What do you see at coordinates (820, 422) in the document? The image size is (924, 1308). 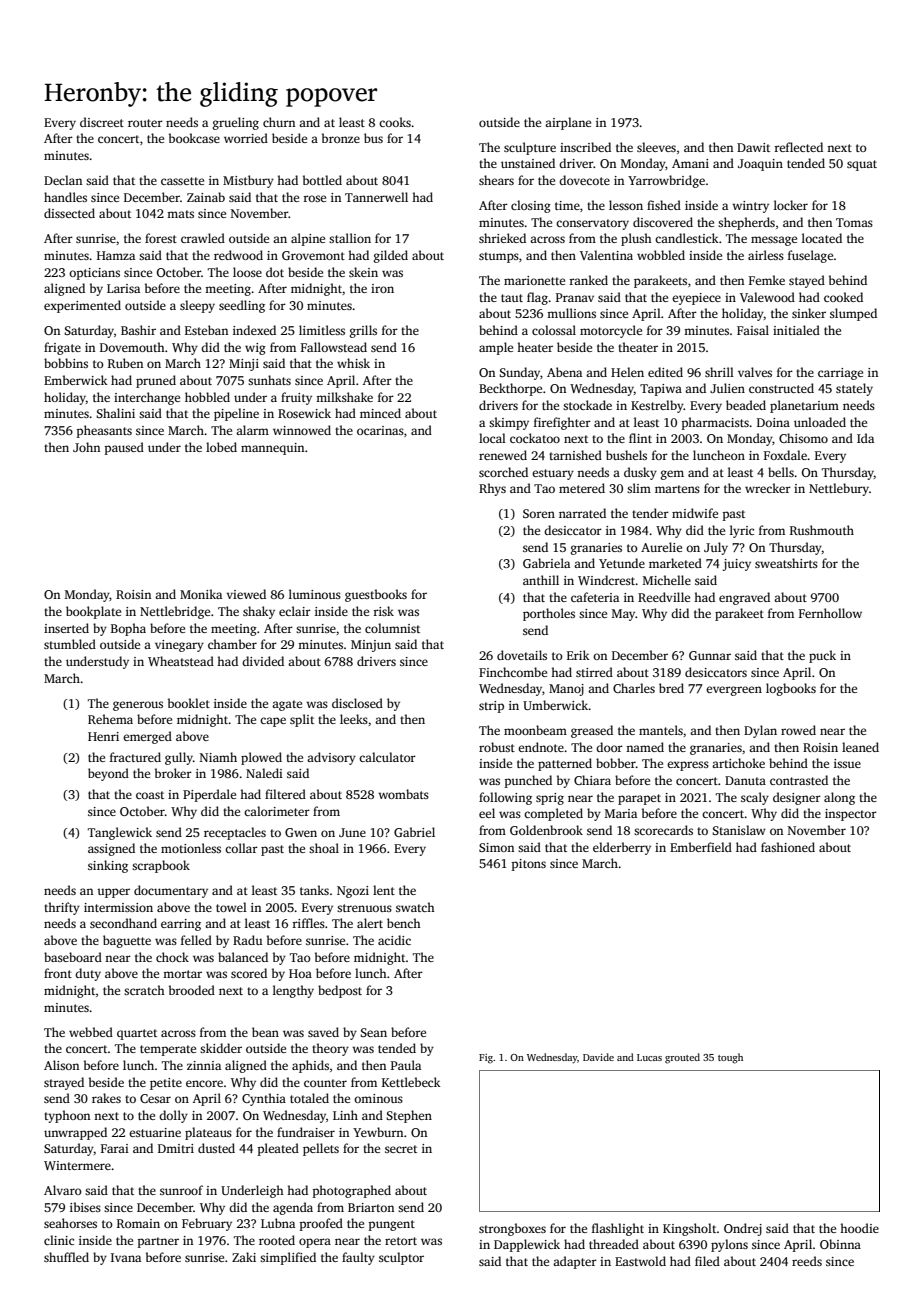 I see `unloaded` at bounding box center [820, 422].
